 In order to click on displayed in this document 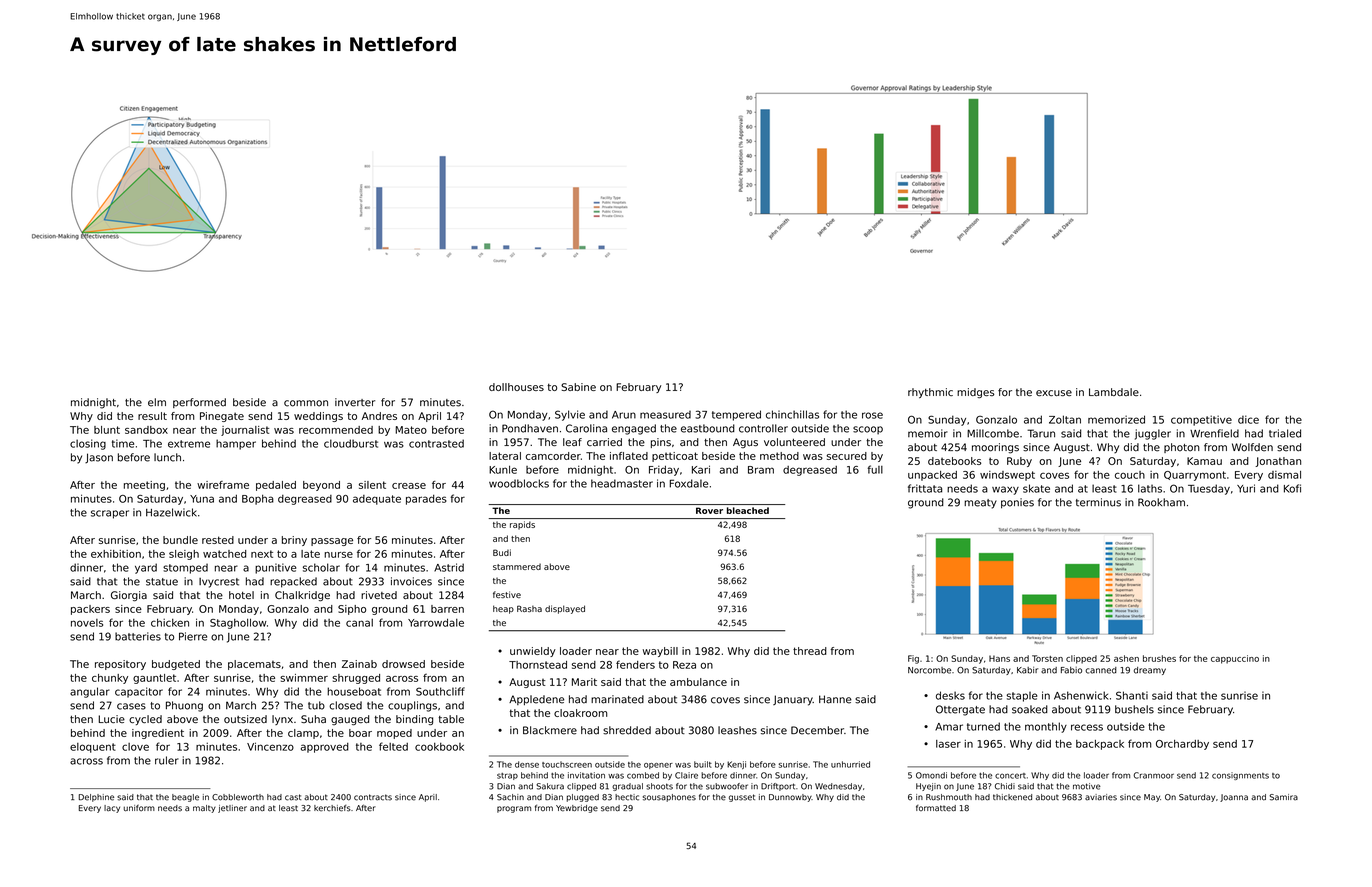, I will do `click(565, 609)`.
